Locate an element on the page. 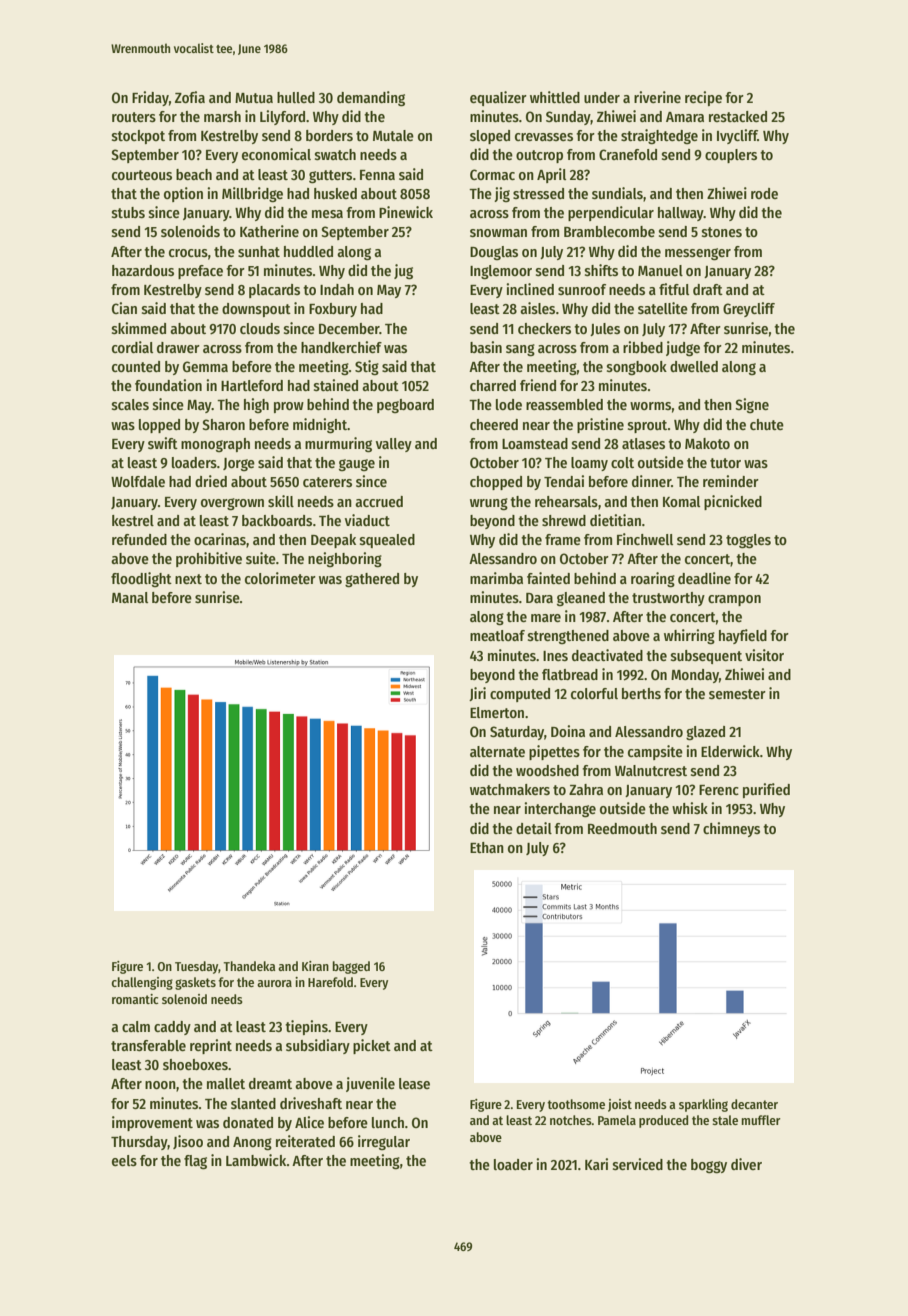  scales is located at coordinates (130, 404).
